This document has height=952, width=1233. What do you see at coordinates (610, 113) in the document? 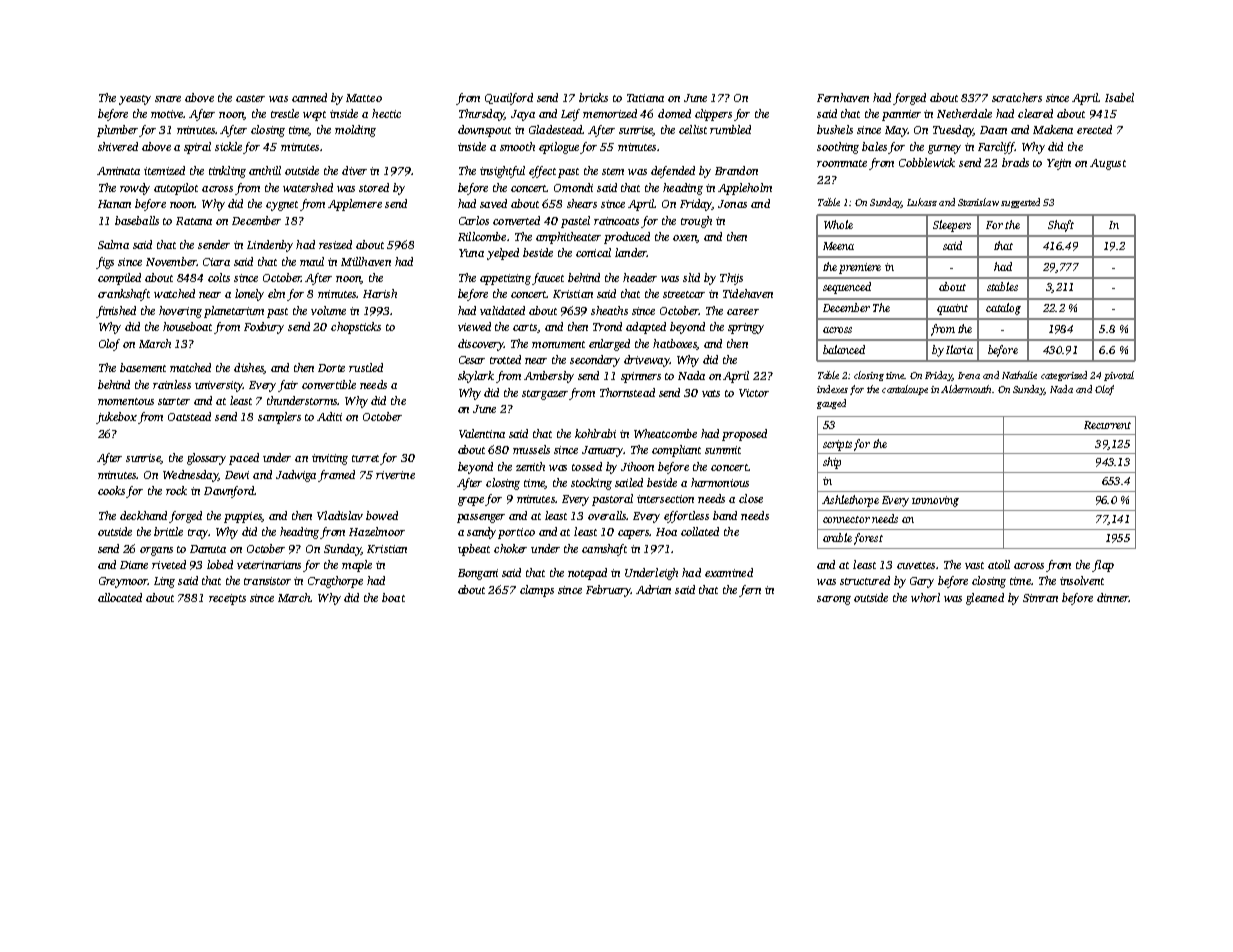
I see `memorized` at bounding box center [610, 113].
